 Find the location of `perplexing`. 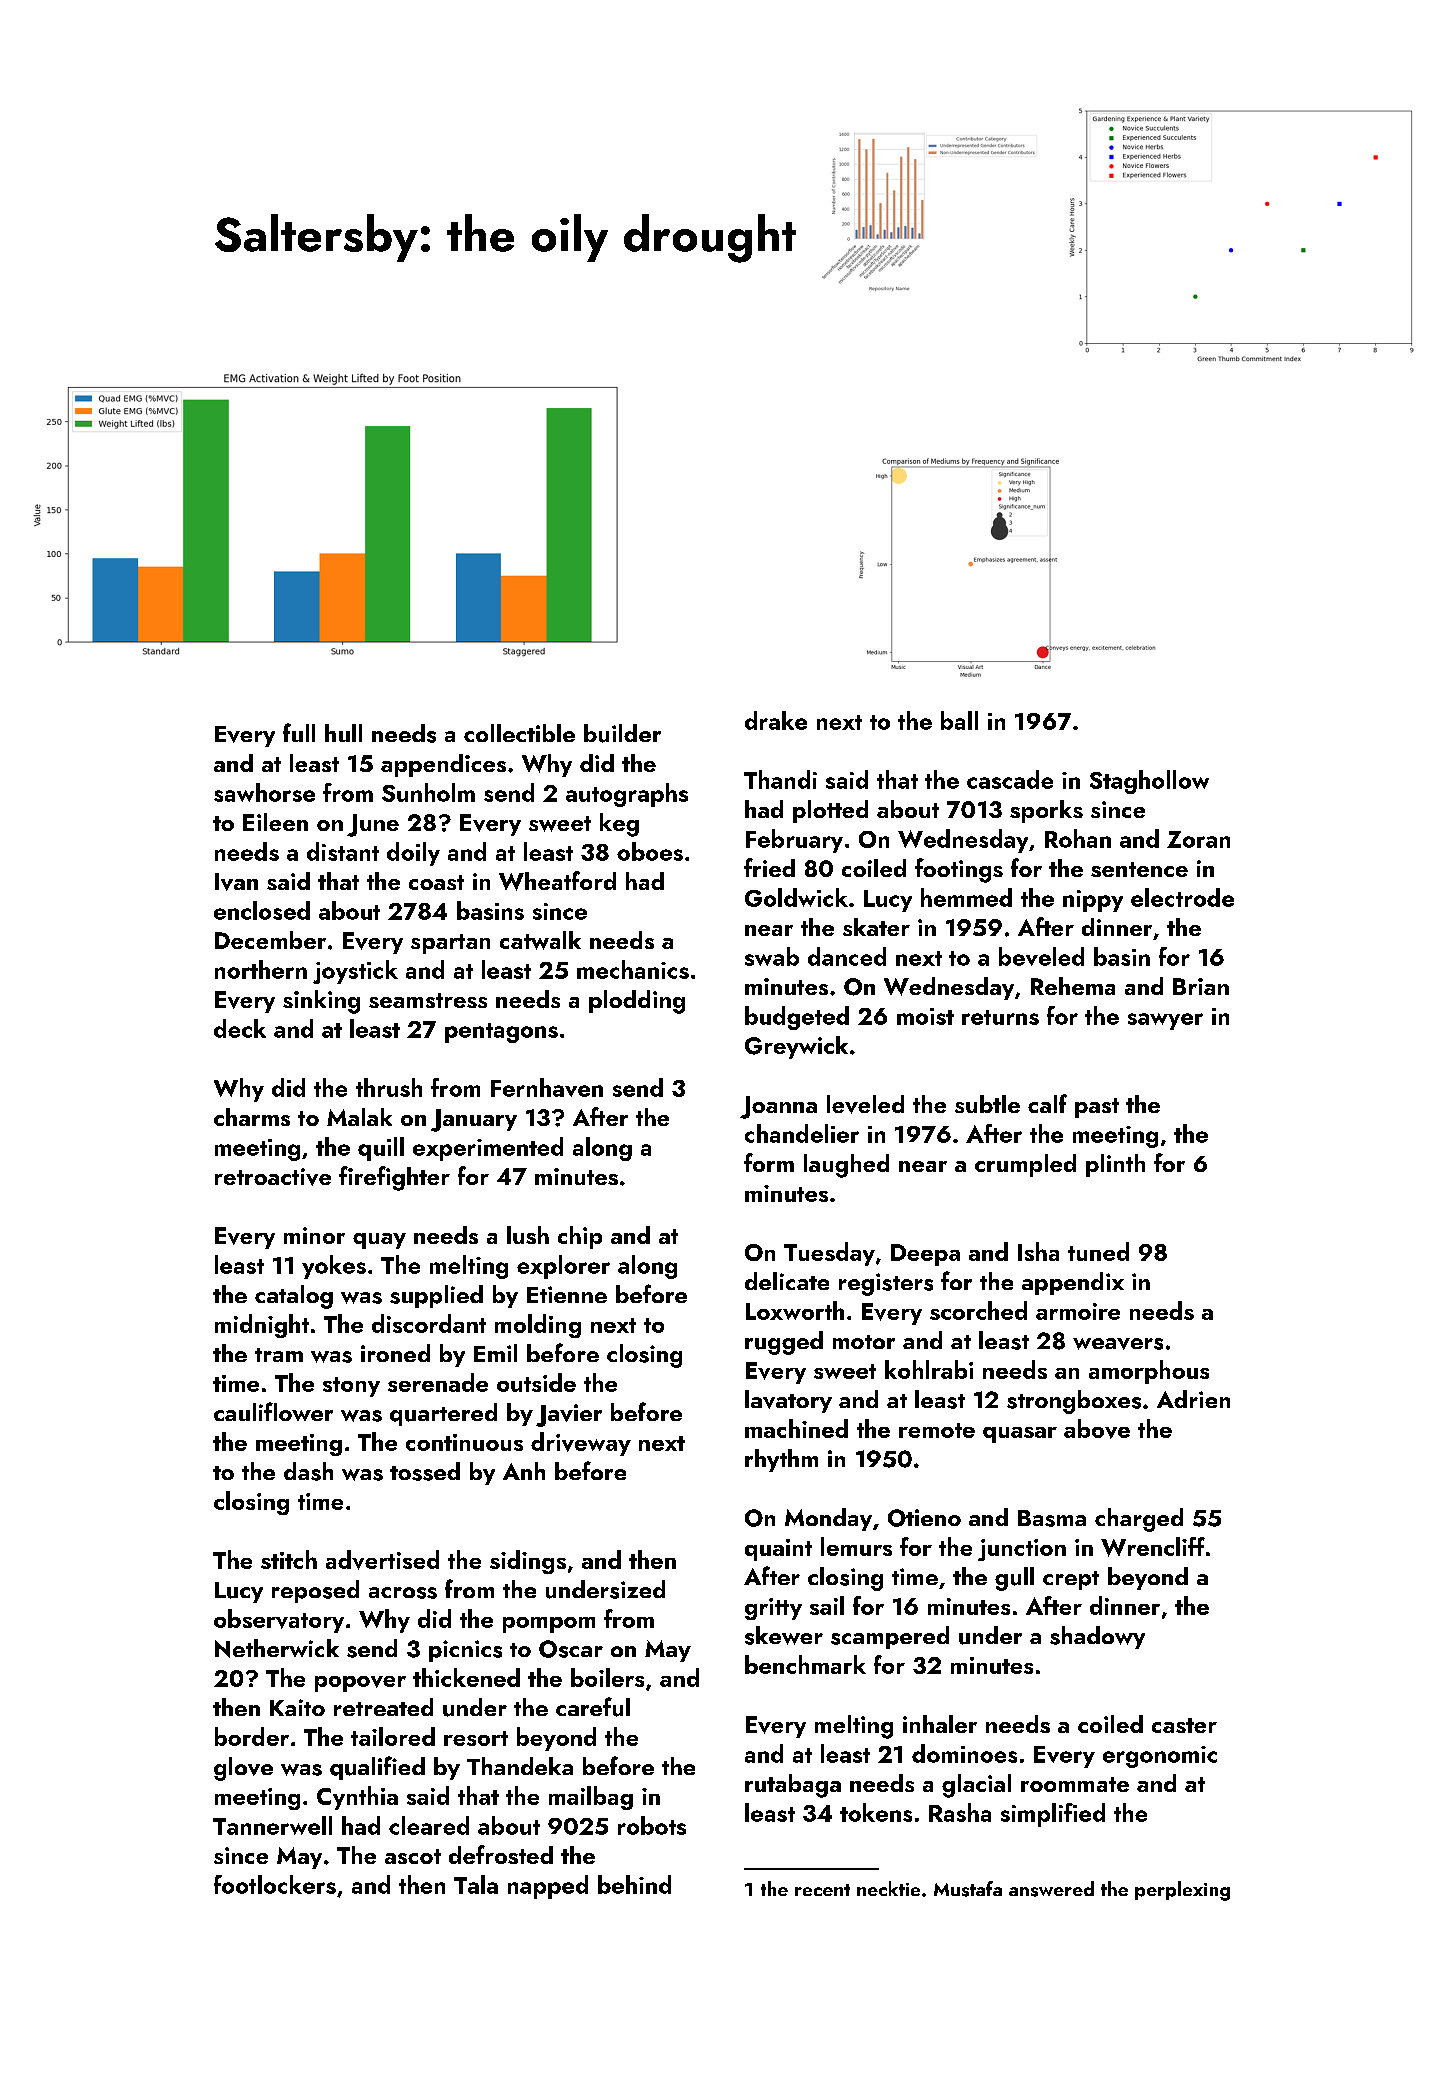

perplexing is located at coordinates (1182, 1891).
